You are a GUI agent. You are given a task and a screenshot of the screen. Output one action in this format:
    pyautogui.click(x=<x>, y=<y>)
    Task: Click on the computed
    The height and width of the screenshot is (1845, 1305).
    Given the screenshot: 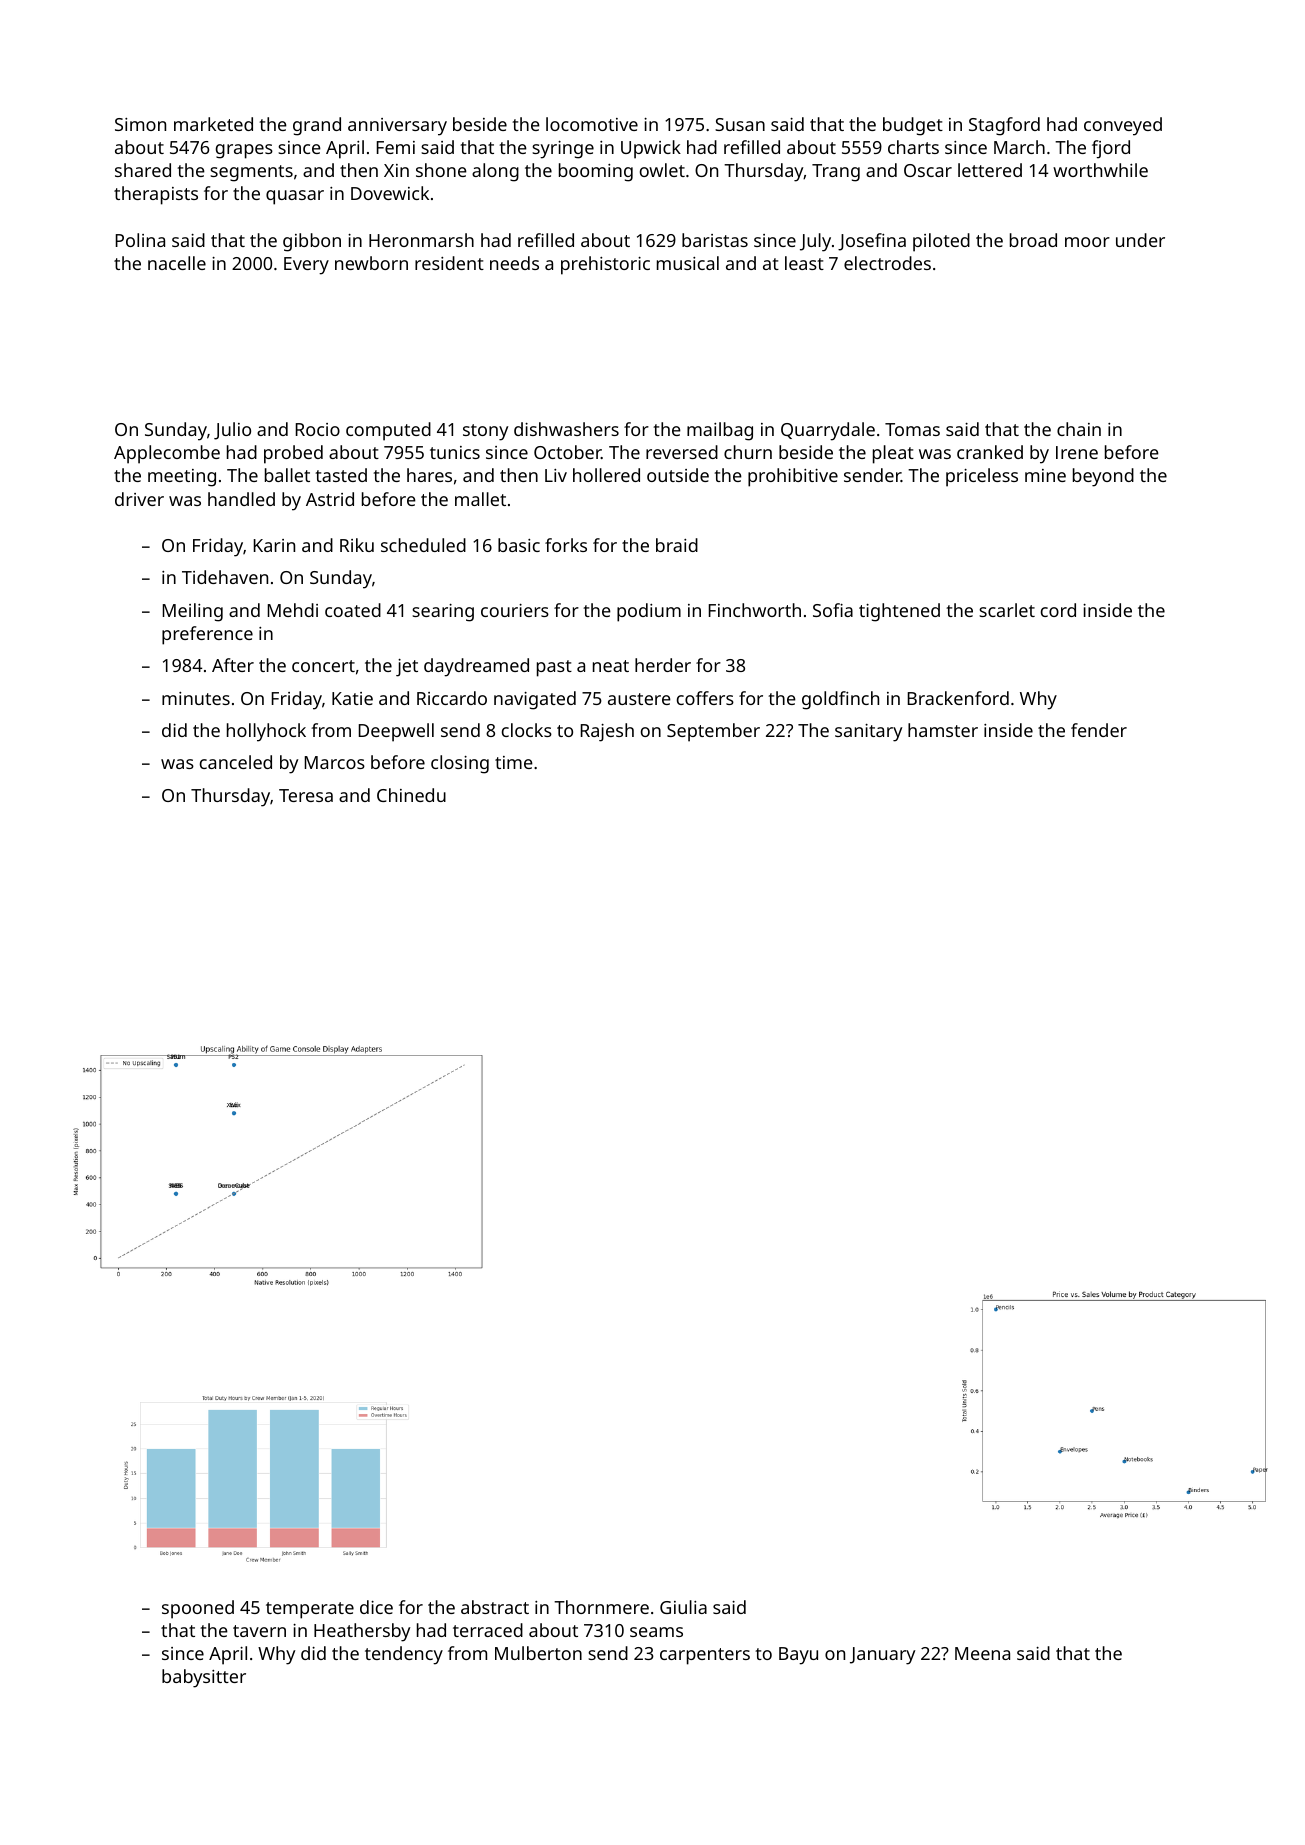 What is the action you would take?
    pyautogui.click(x=388, y=431)
